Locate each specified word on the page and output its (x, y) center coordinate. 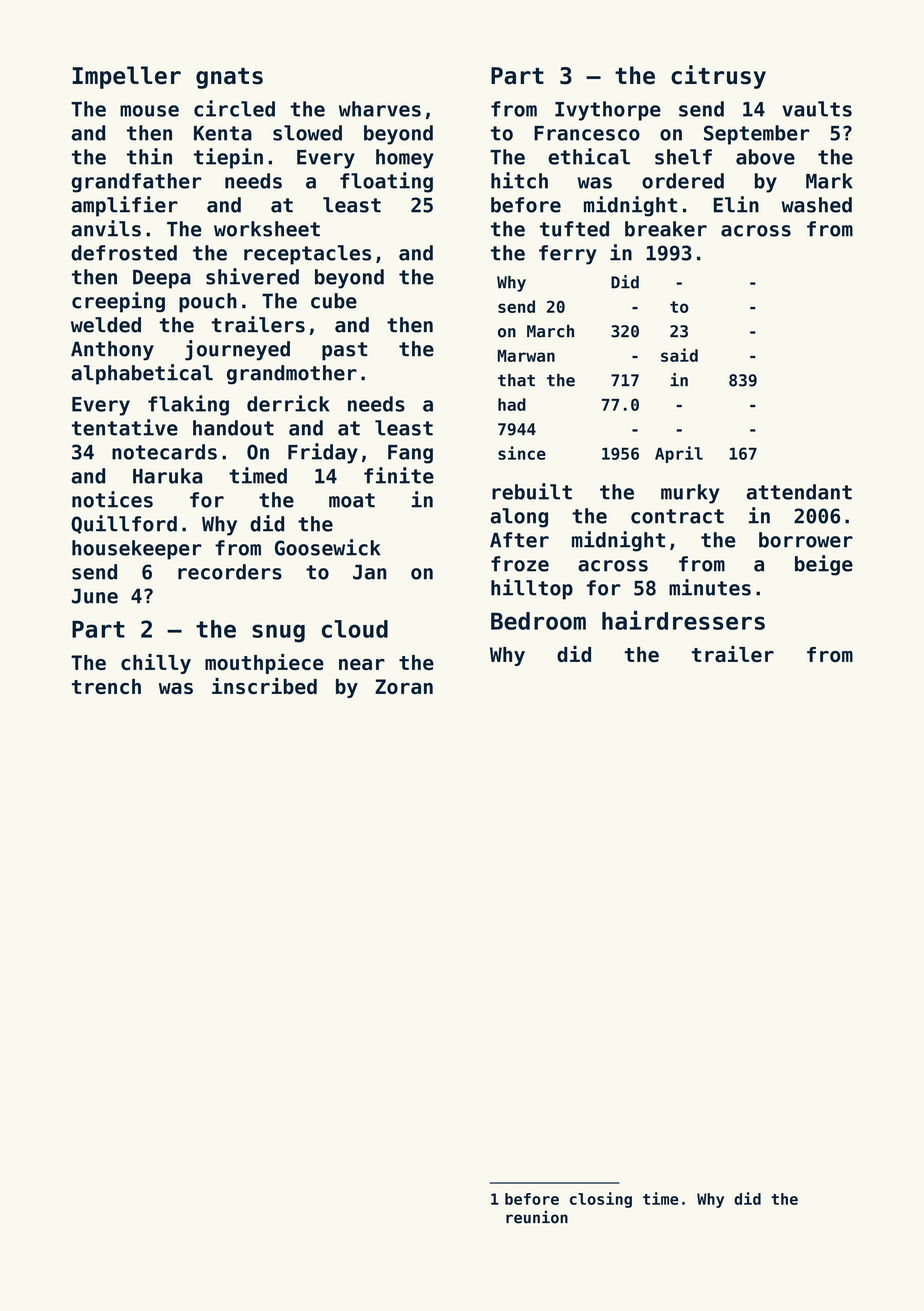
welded (106, 325)
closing (601, 1200)
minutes (710, 587)
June (95, 596)
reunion (537, 1217)
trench (106, 686)
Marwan (526, 356)
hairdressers (683, 620)
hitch (519, 180)
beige (824, 565)
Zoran (404, 686)
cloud (355, 629)
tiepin (228, 158)
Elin (736, 204)
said (679, 355)
